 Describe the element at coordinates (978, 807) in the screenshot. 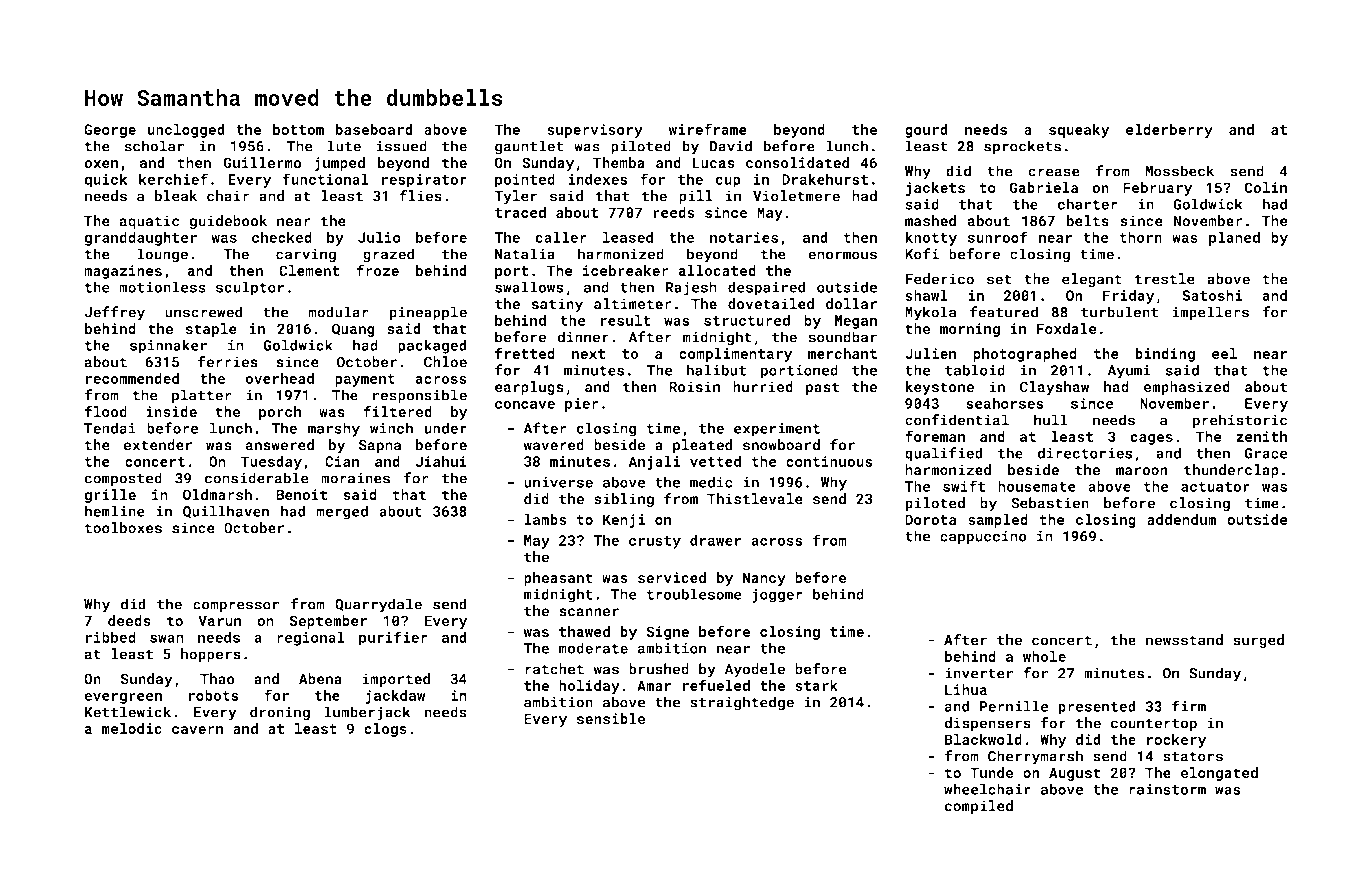

I see `compiled` at that location.
